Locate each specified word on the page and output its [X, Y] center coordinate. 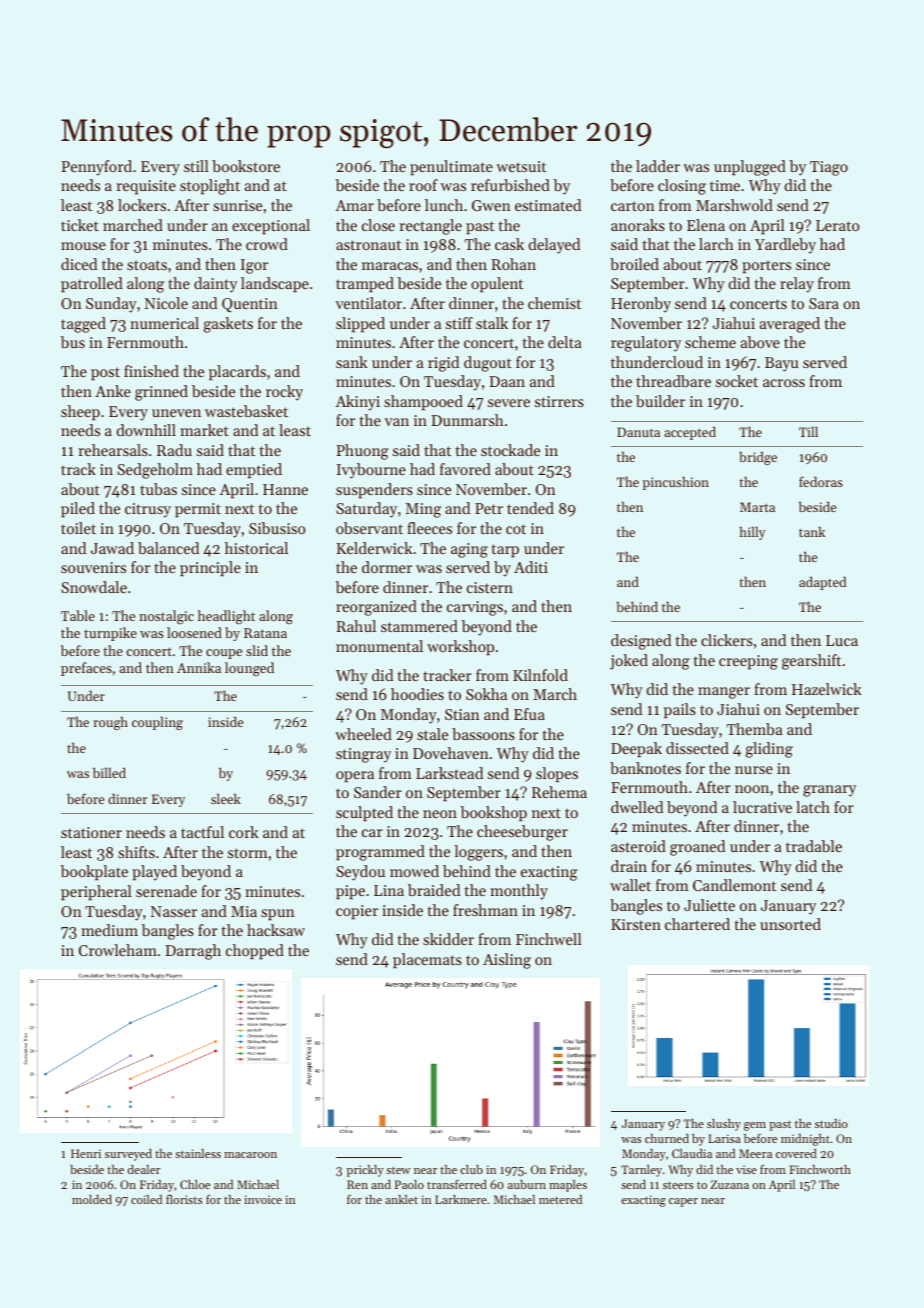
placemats [427, 960]
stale [432, 734]
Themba [755, 729]
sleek [226, 798]
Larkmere [461, 1199]
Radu [174, 450]
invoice [263, 1199]
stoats [147, 265]
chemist [554, 303]
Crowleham [118, 950]
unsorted [790, 924]
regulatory [646, 344]
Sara [824, 303]
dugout [488, 364]
